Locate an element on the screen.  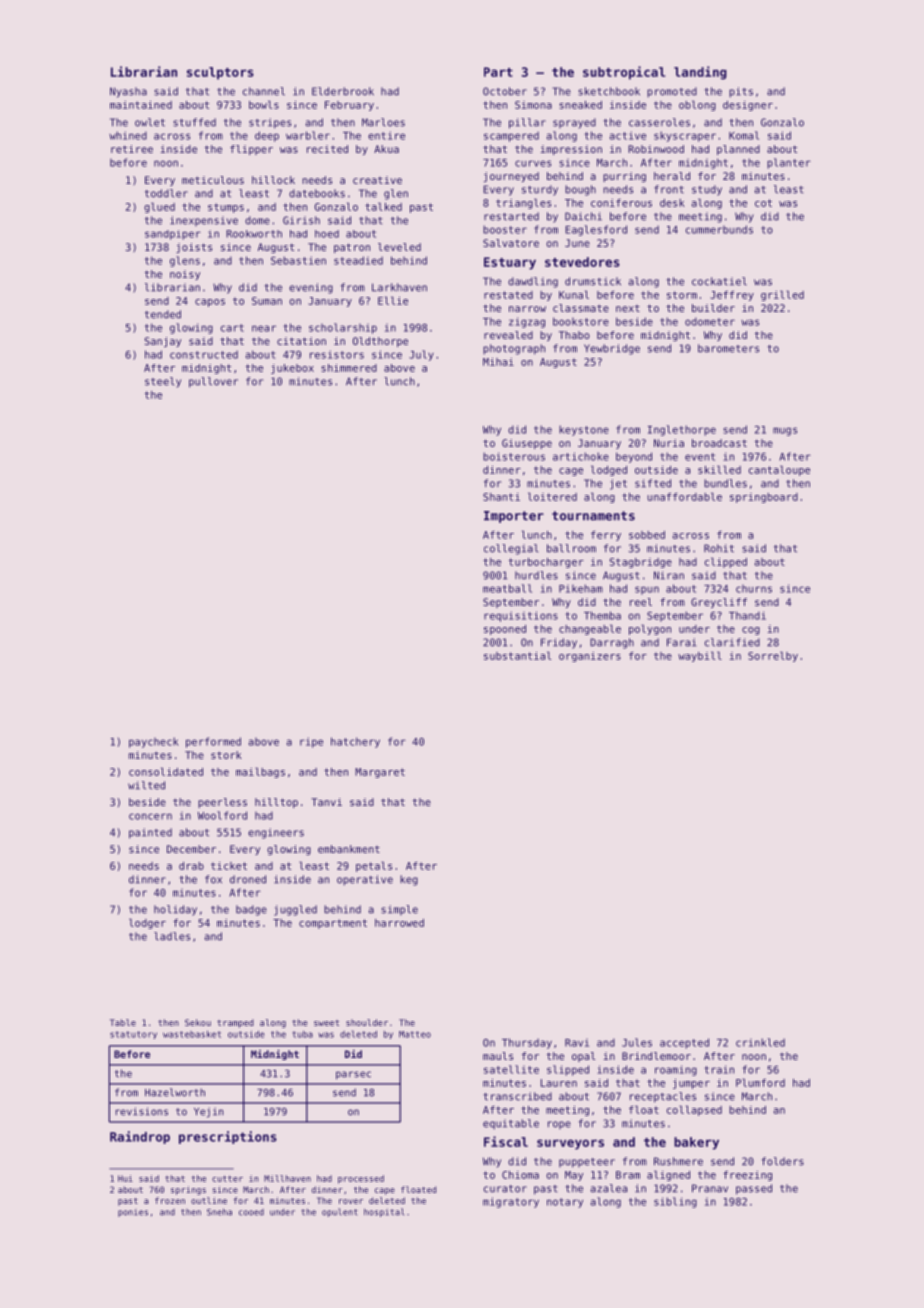
retiree is located at coordinates (132, 149).
